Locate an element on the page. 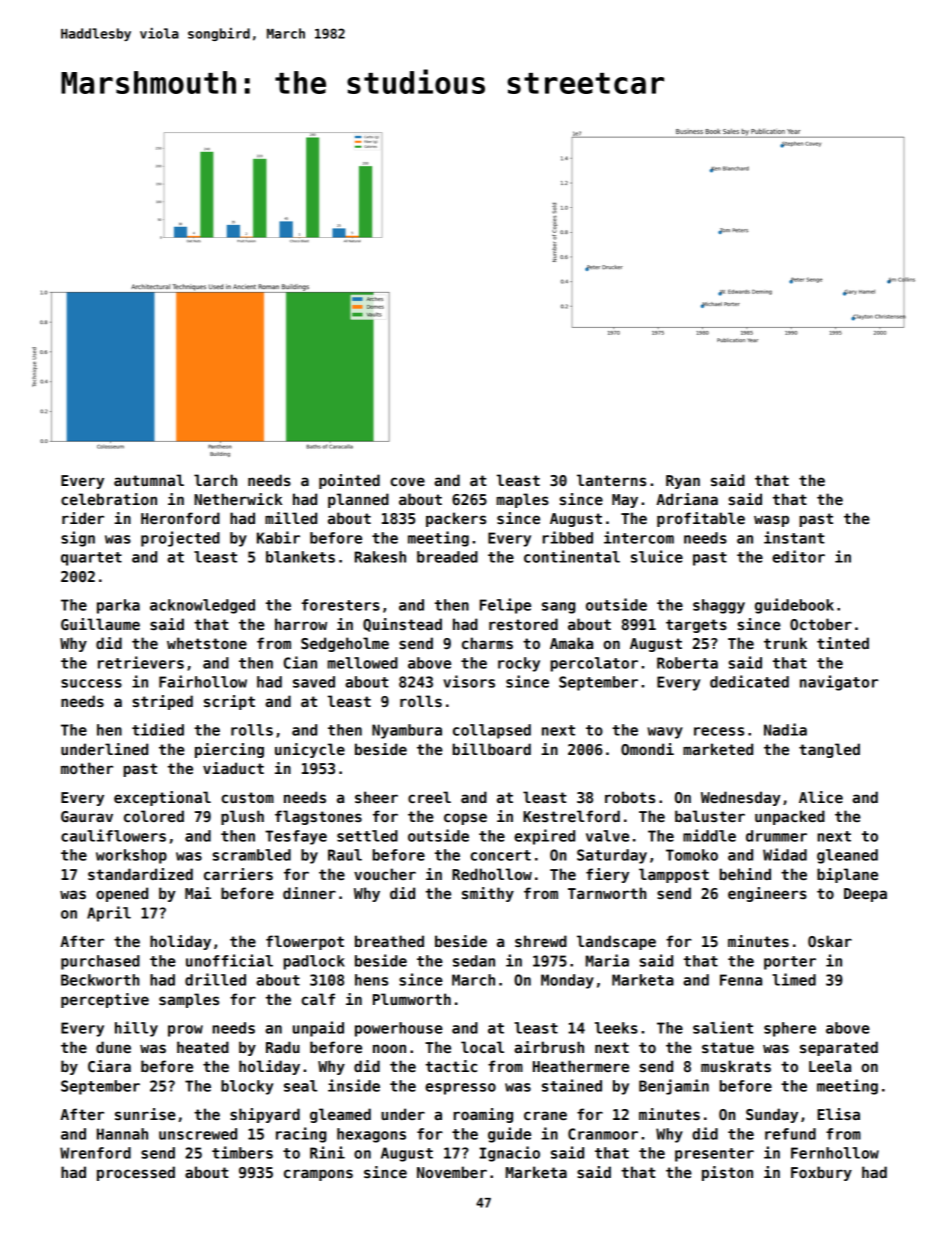 The height and width of the document is (1233, 952). foresters is located at coordinates (340, 605).
